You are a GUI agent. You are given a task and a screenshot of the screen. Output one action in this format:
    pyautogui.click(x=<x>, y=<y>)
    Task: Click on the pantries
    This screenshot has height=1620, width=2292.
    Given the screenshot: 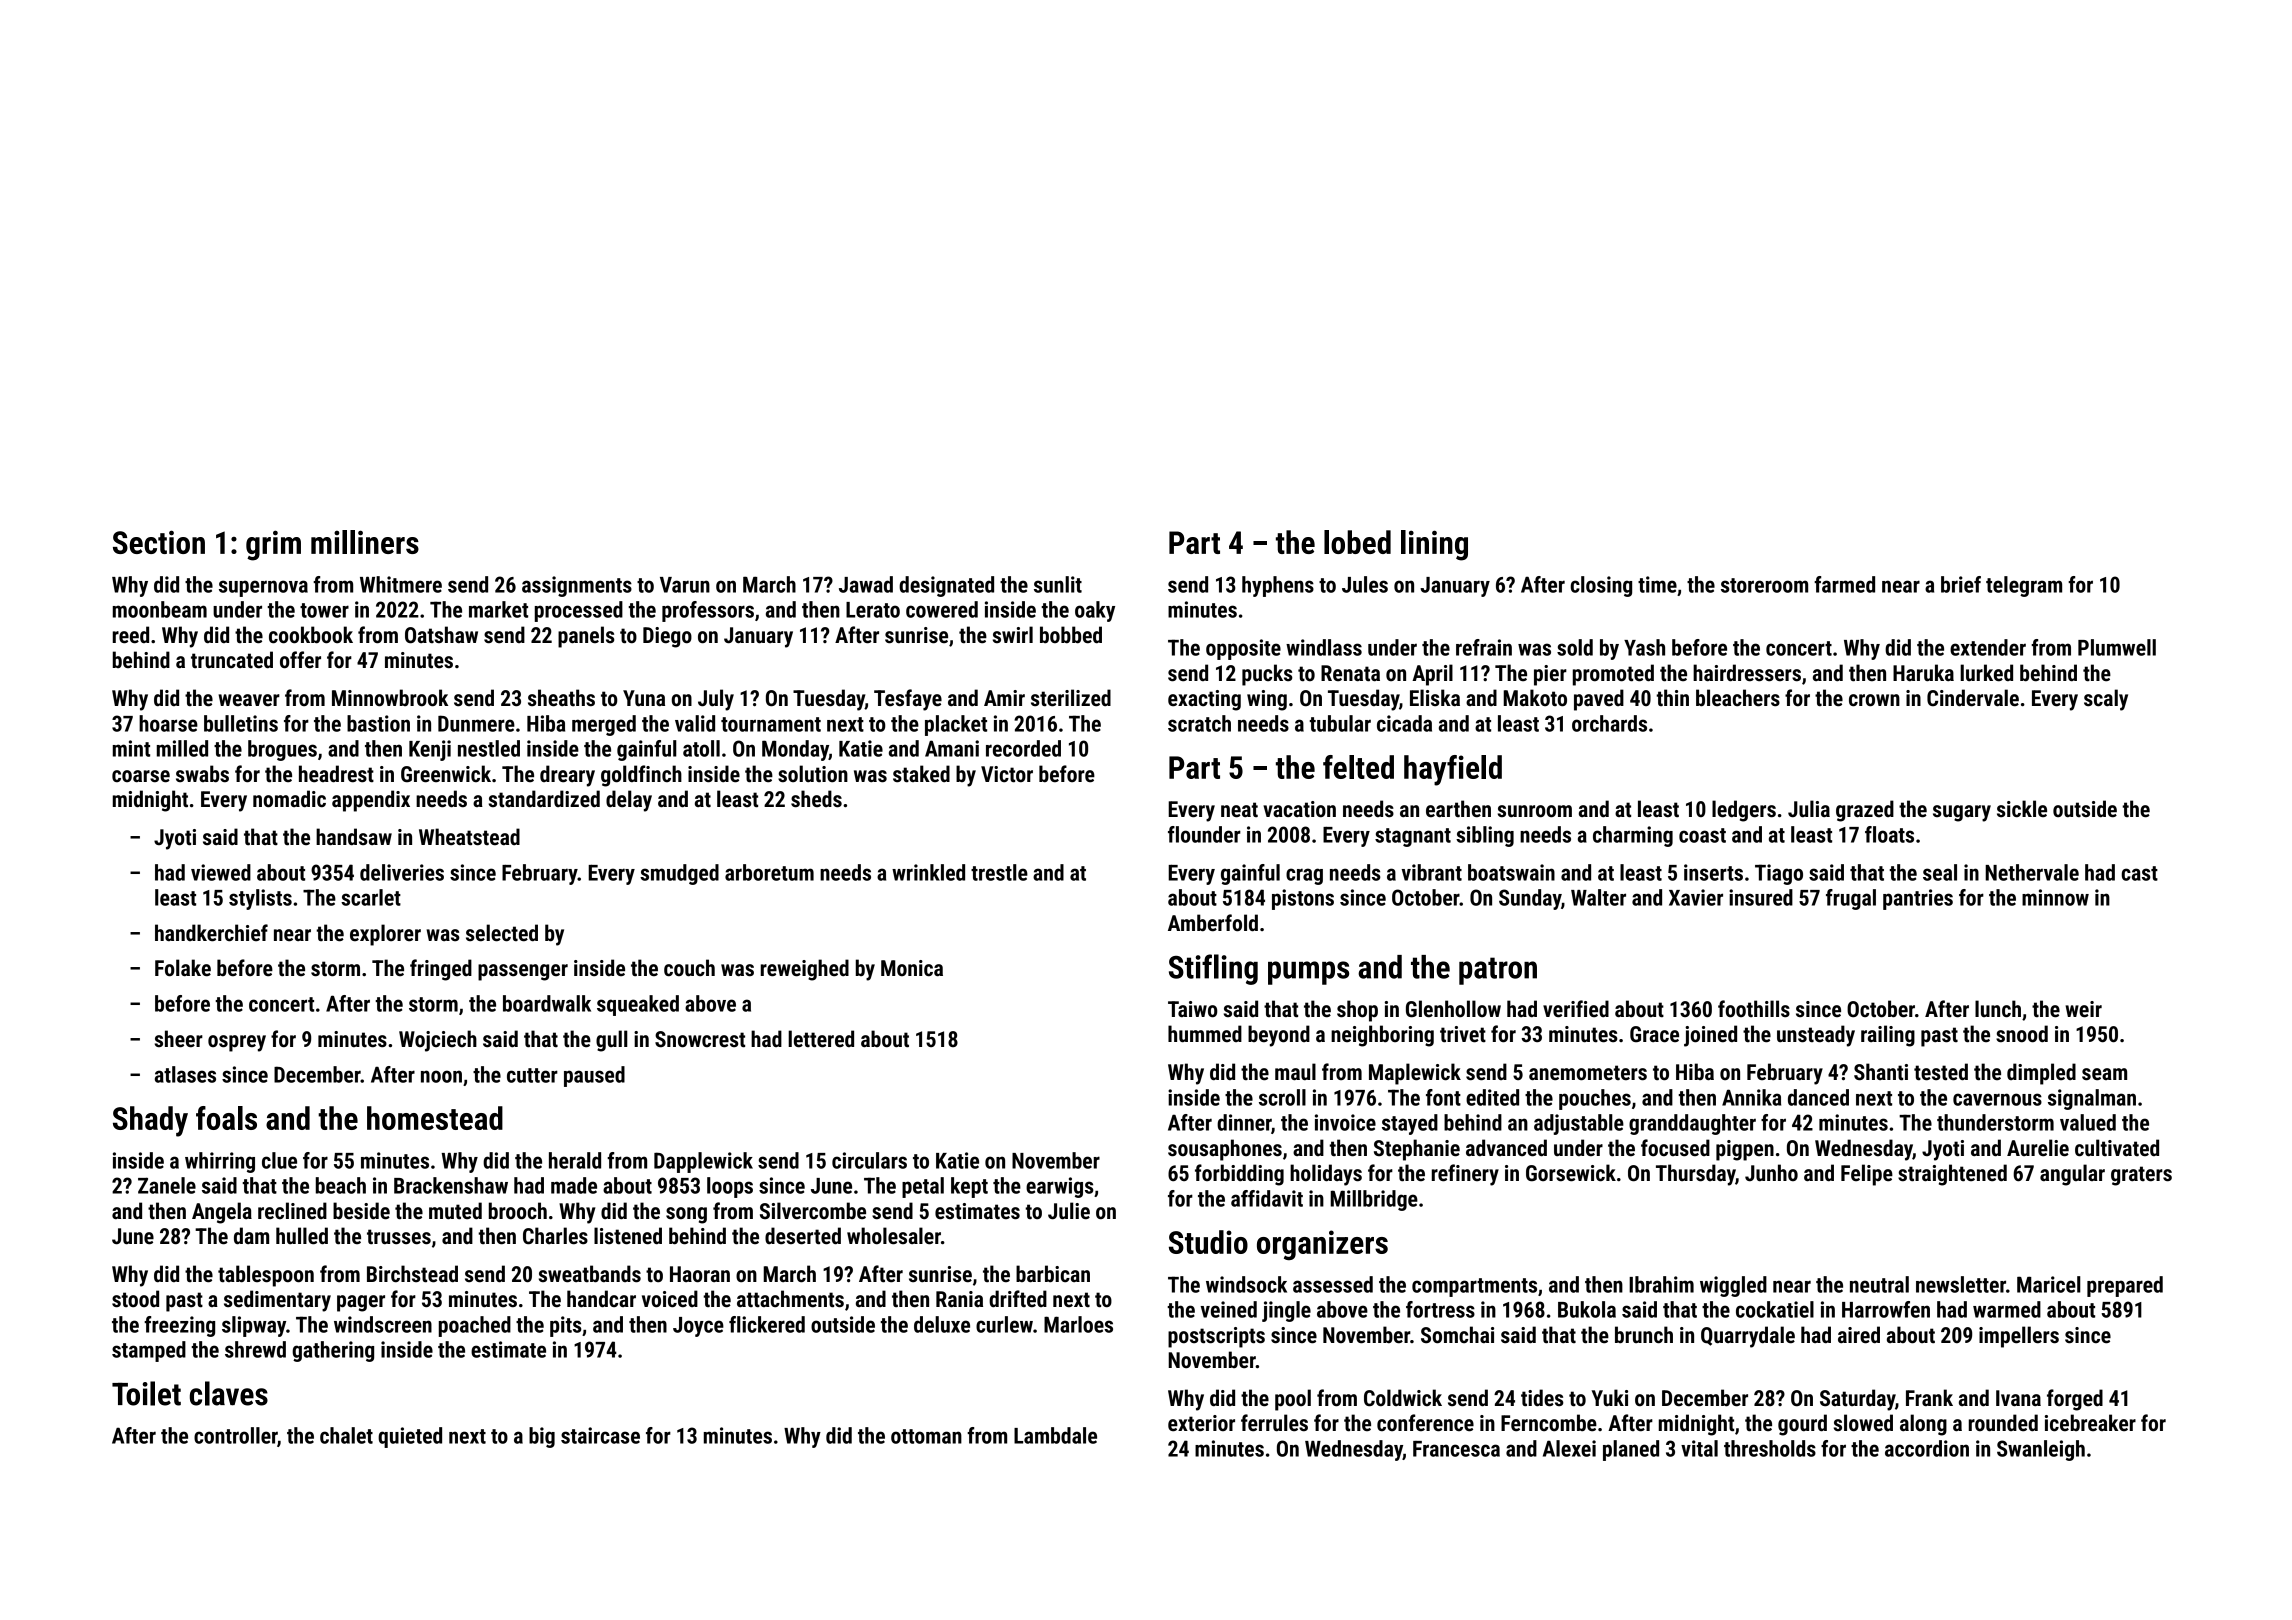 What is the action you would take?
    pyautogui.click(x=1918, y=899)
